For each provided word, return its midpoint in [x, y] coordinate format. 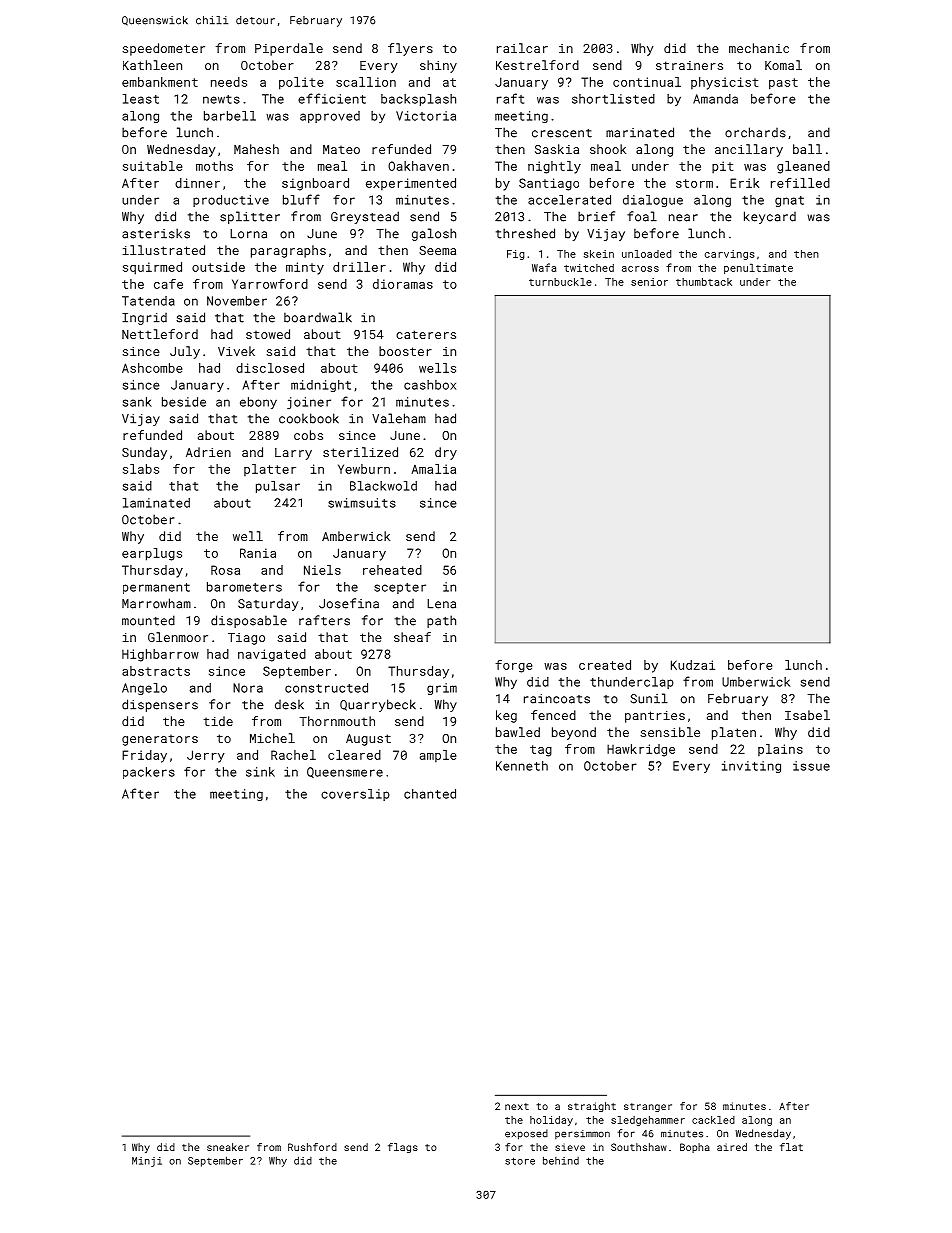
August [368, 740]
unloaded [646, 254]
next [517, 1106]
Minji [147, 1162]
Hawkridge [641, 750]
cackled [713, 1120]
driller [359, 267]
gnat [789, 201]
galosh [434, 234]
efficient [332, 98]
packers [149, 773]
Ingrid [144, 319]
